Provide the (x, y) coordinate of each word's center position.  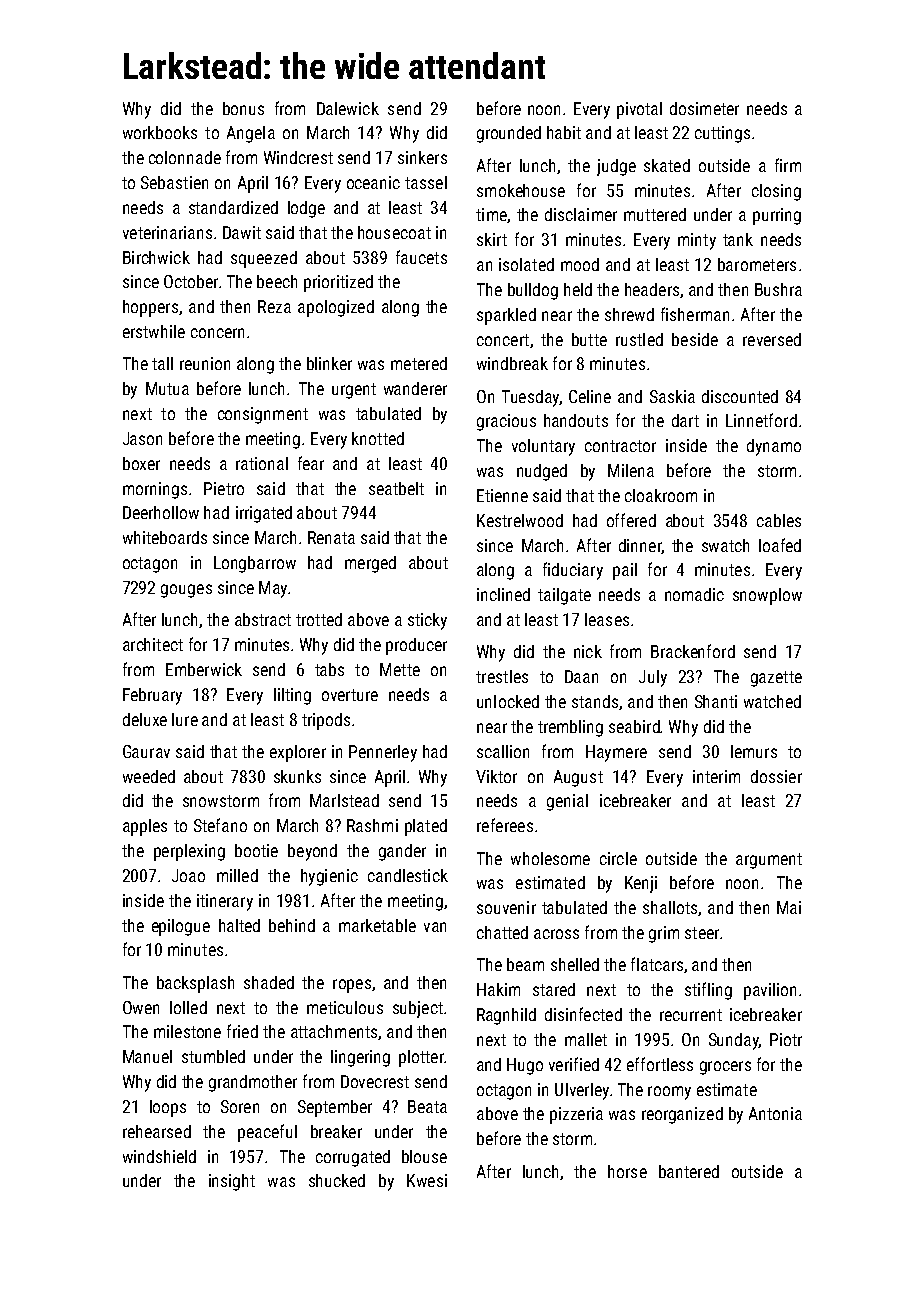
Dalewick (348, 108)
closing (776, 192)
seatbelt (396, 488)
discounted (740, 396)
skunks (297, 776)
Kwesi (427, 1180)
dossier (776, 776)
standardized (233, 207)
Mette (400, 669)
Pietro (224, 488)
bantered (689, 1171)
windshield (159, 1156)
